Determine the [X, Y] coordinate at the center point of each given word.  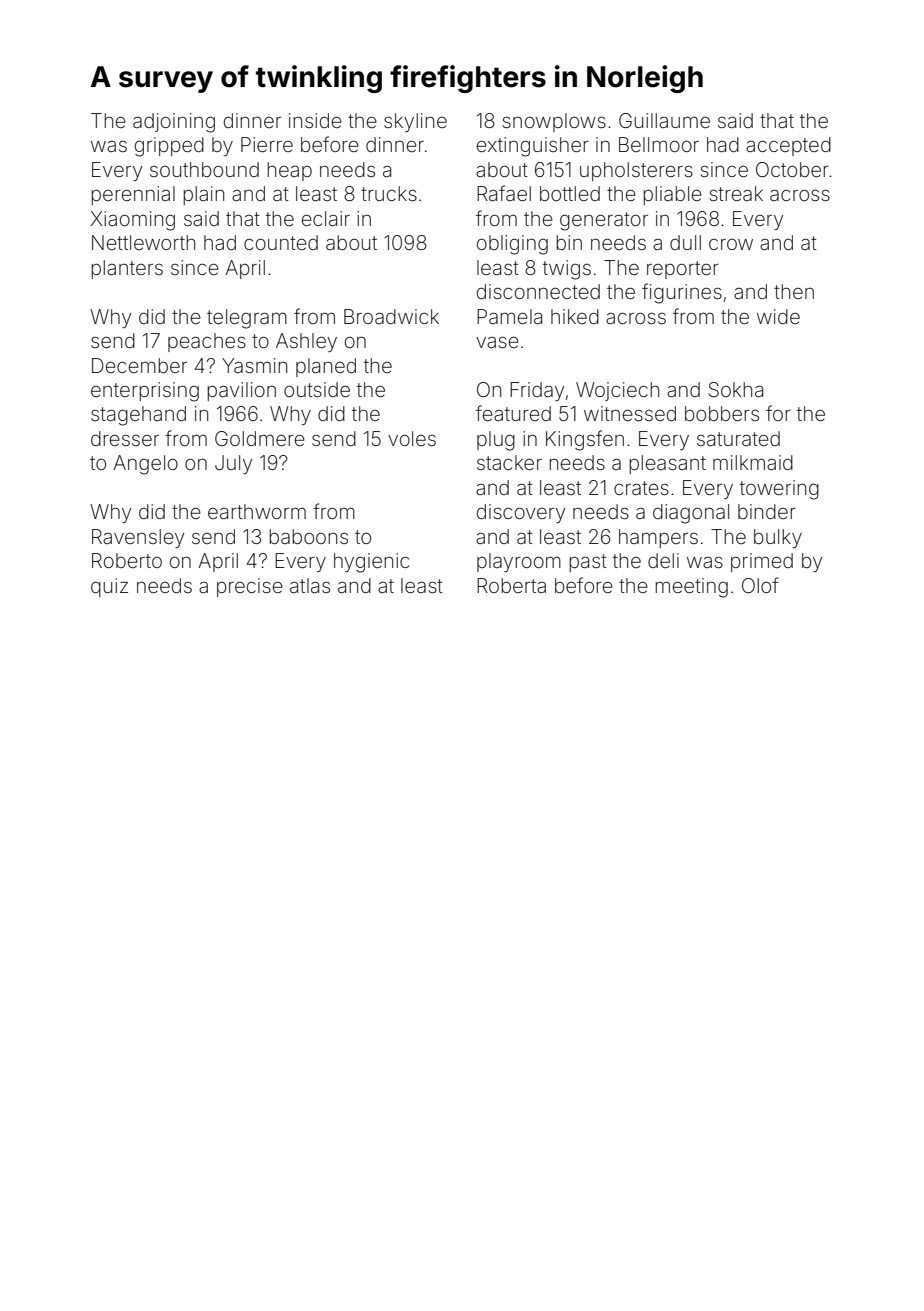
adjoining [174, 123]
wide [778, 316]
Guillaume [664, 120]
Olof [760, 585]
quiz [109, 587]
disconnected [538, 291]
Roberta [511, 585]
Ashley [306, 342]
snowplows [554, 122]
